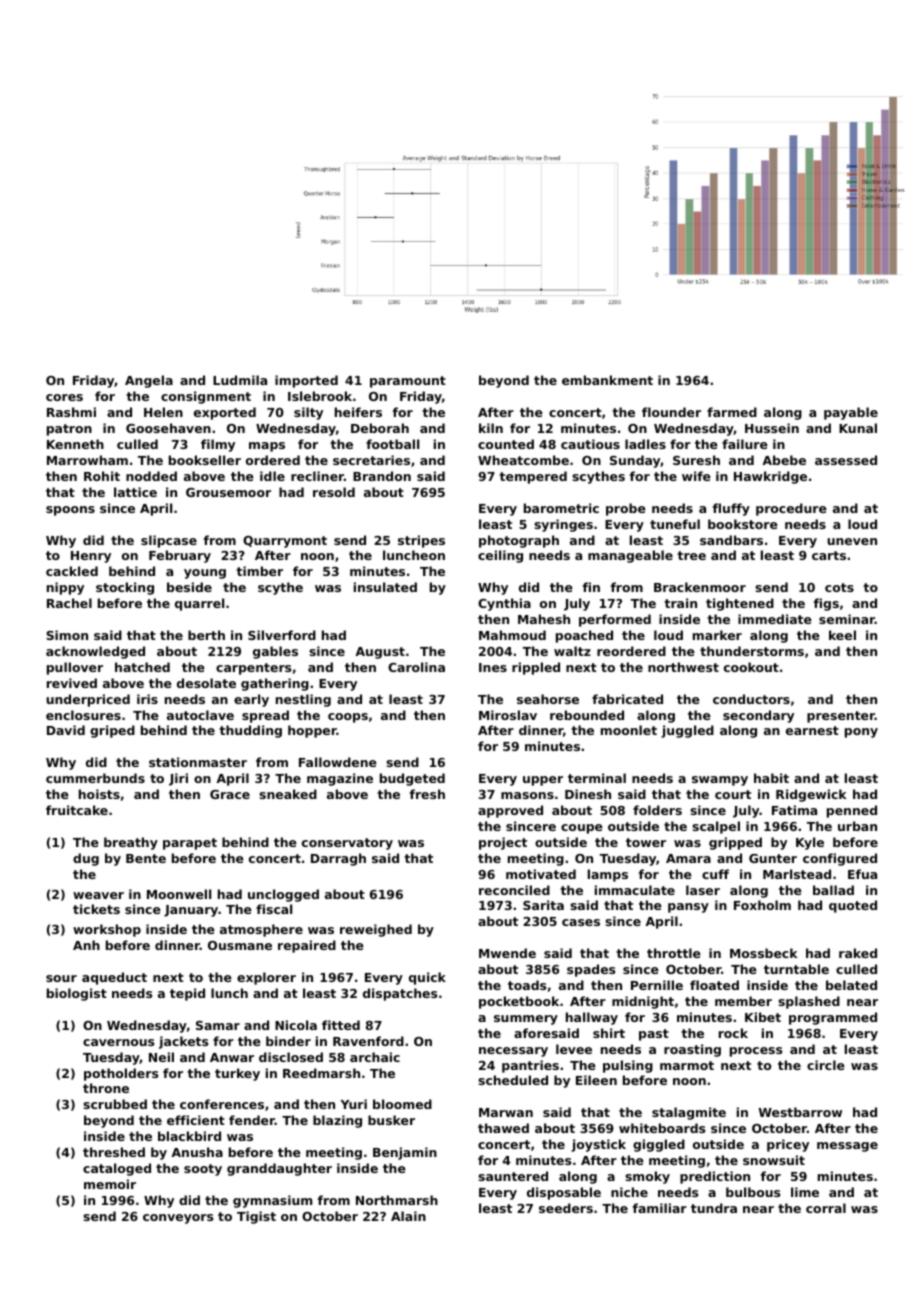 The width and height of the page is (924, 1308). I want to click on paramount, so click(408, 382).
